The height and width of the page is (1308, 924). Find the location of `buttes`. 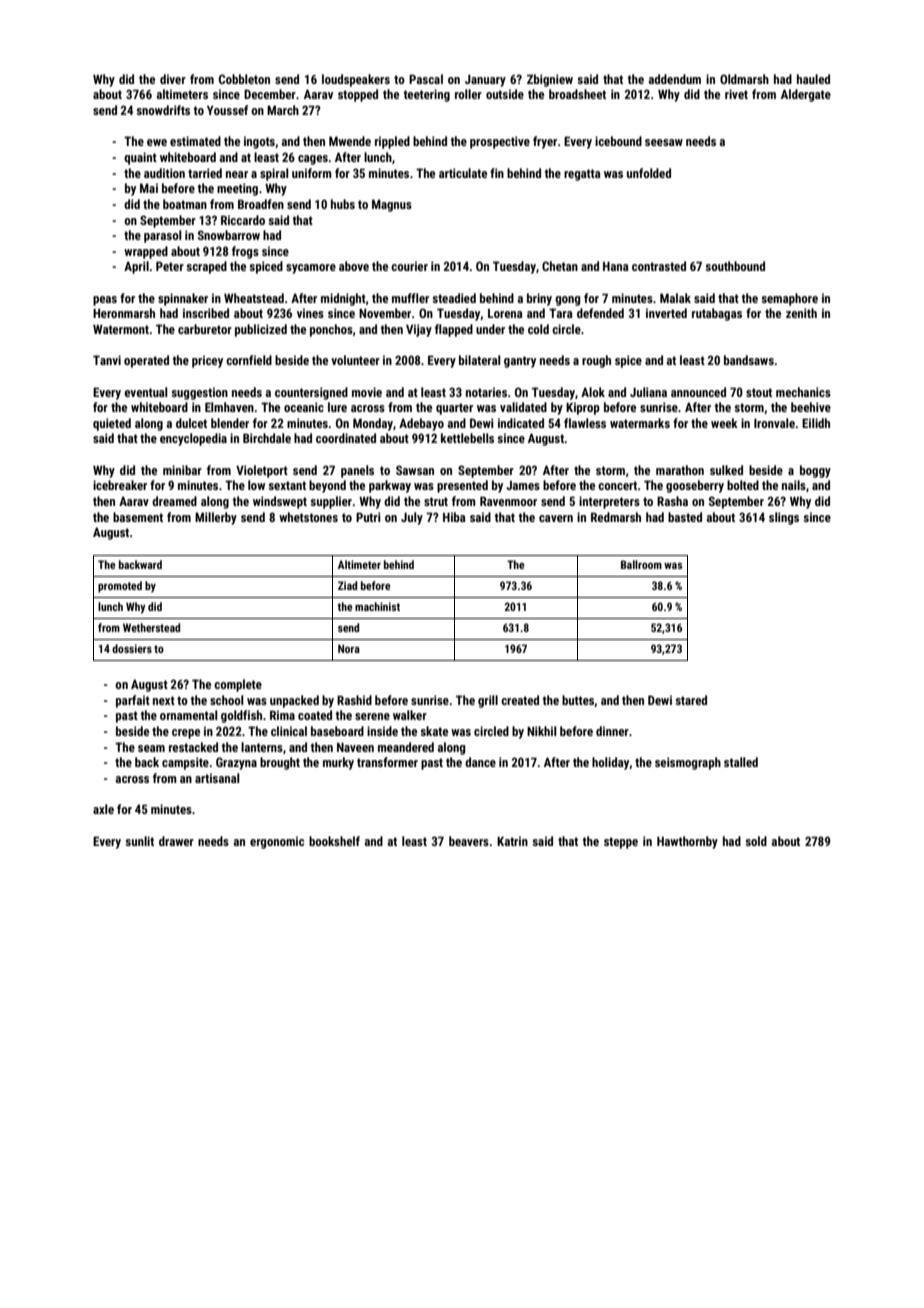

buttes is located at coordinates (578, 700).
